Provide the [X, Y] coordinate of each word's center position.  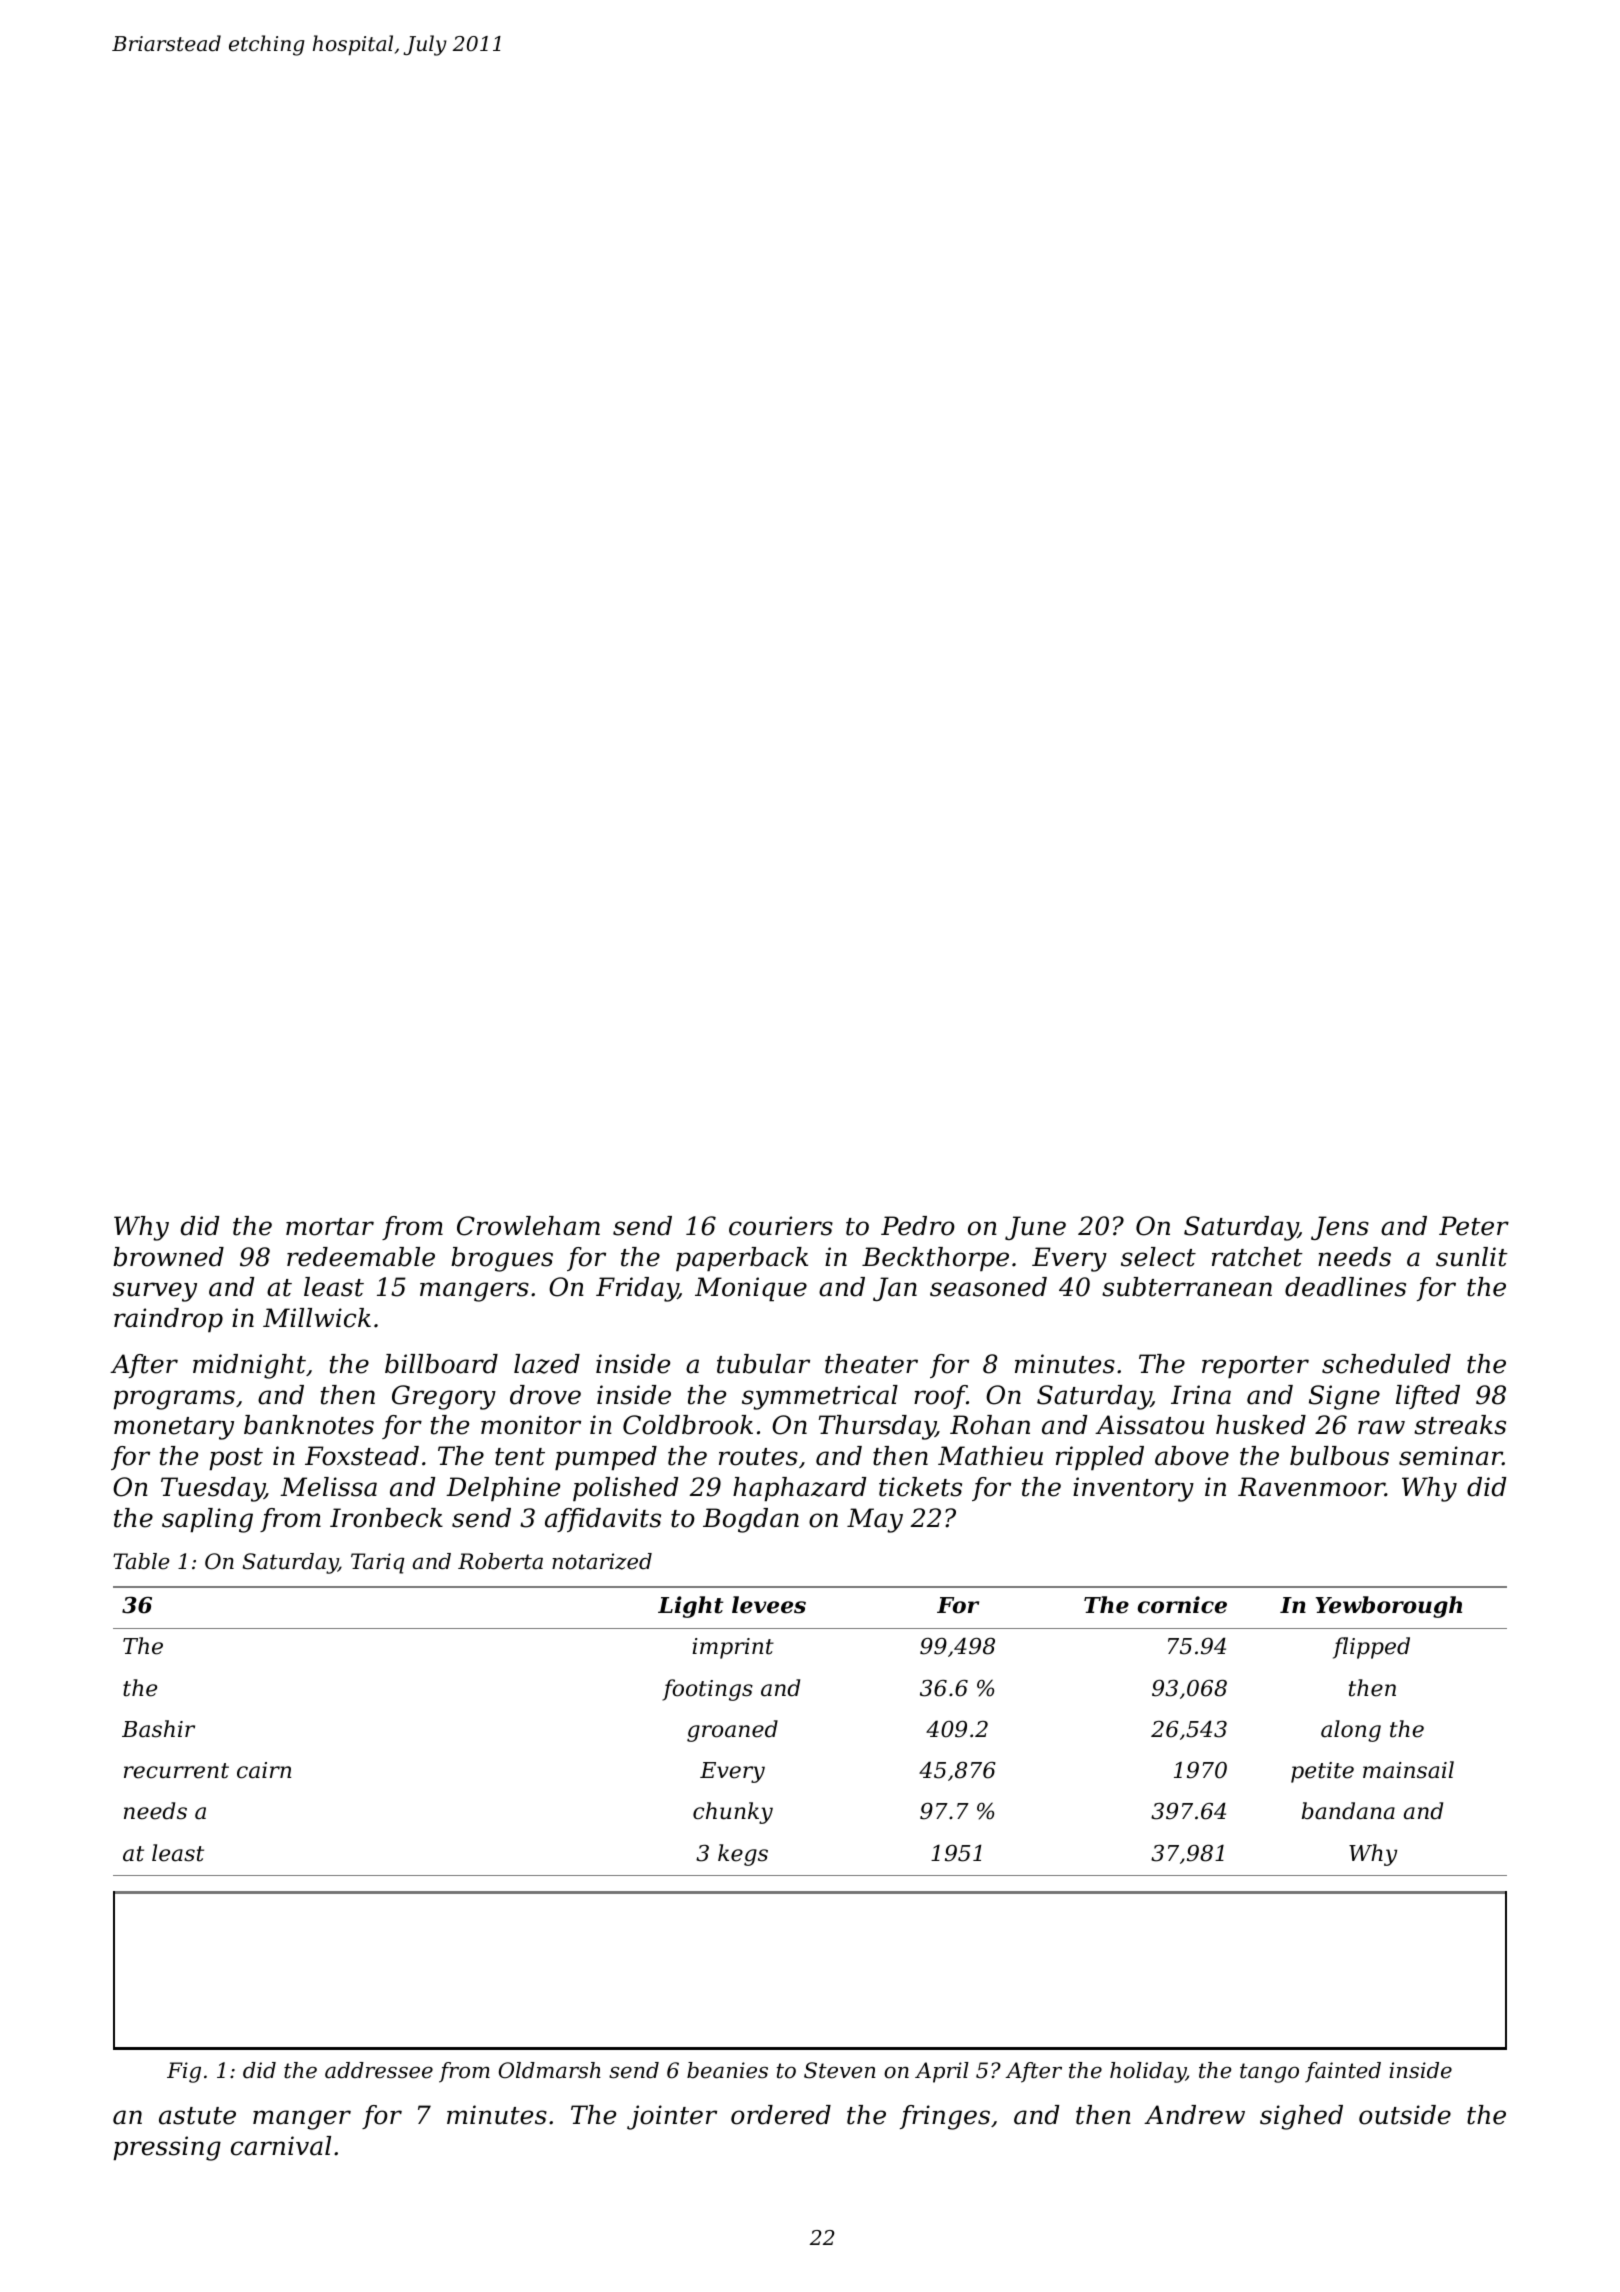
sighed [1301, 2117]
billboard [441, 1364]
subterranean [1187, 1287]
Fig [184, 2072]
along [1351, 1731]
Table [141, 1561]
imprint [733, 1648]
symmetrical [820, 1397]
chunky [733, 1813]
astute [197, 2116]
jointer [672, 2117]
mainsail [1408, 1770]
